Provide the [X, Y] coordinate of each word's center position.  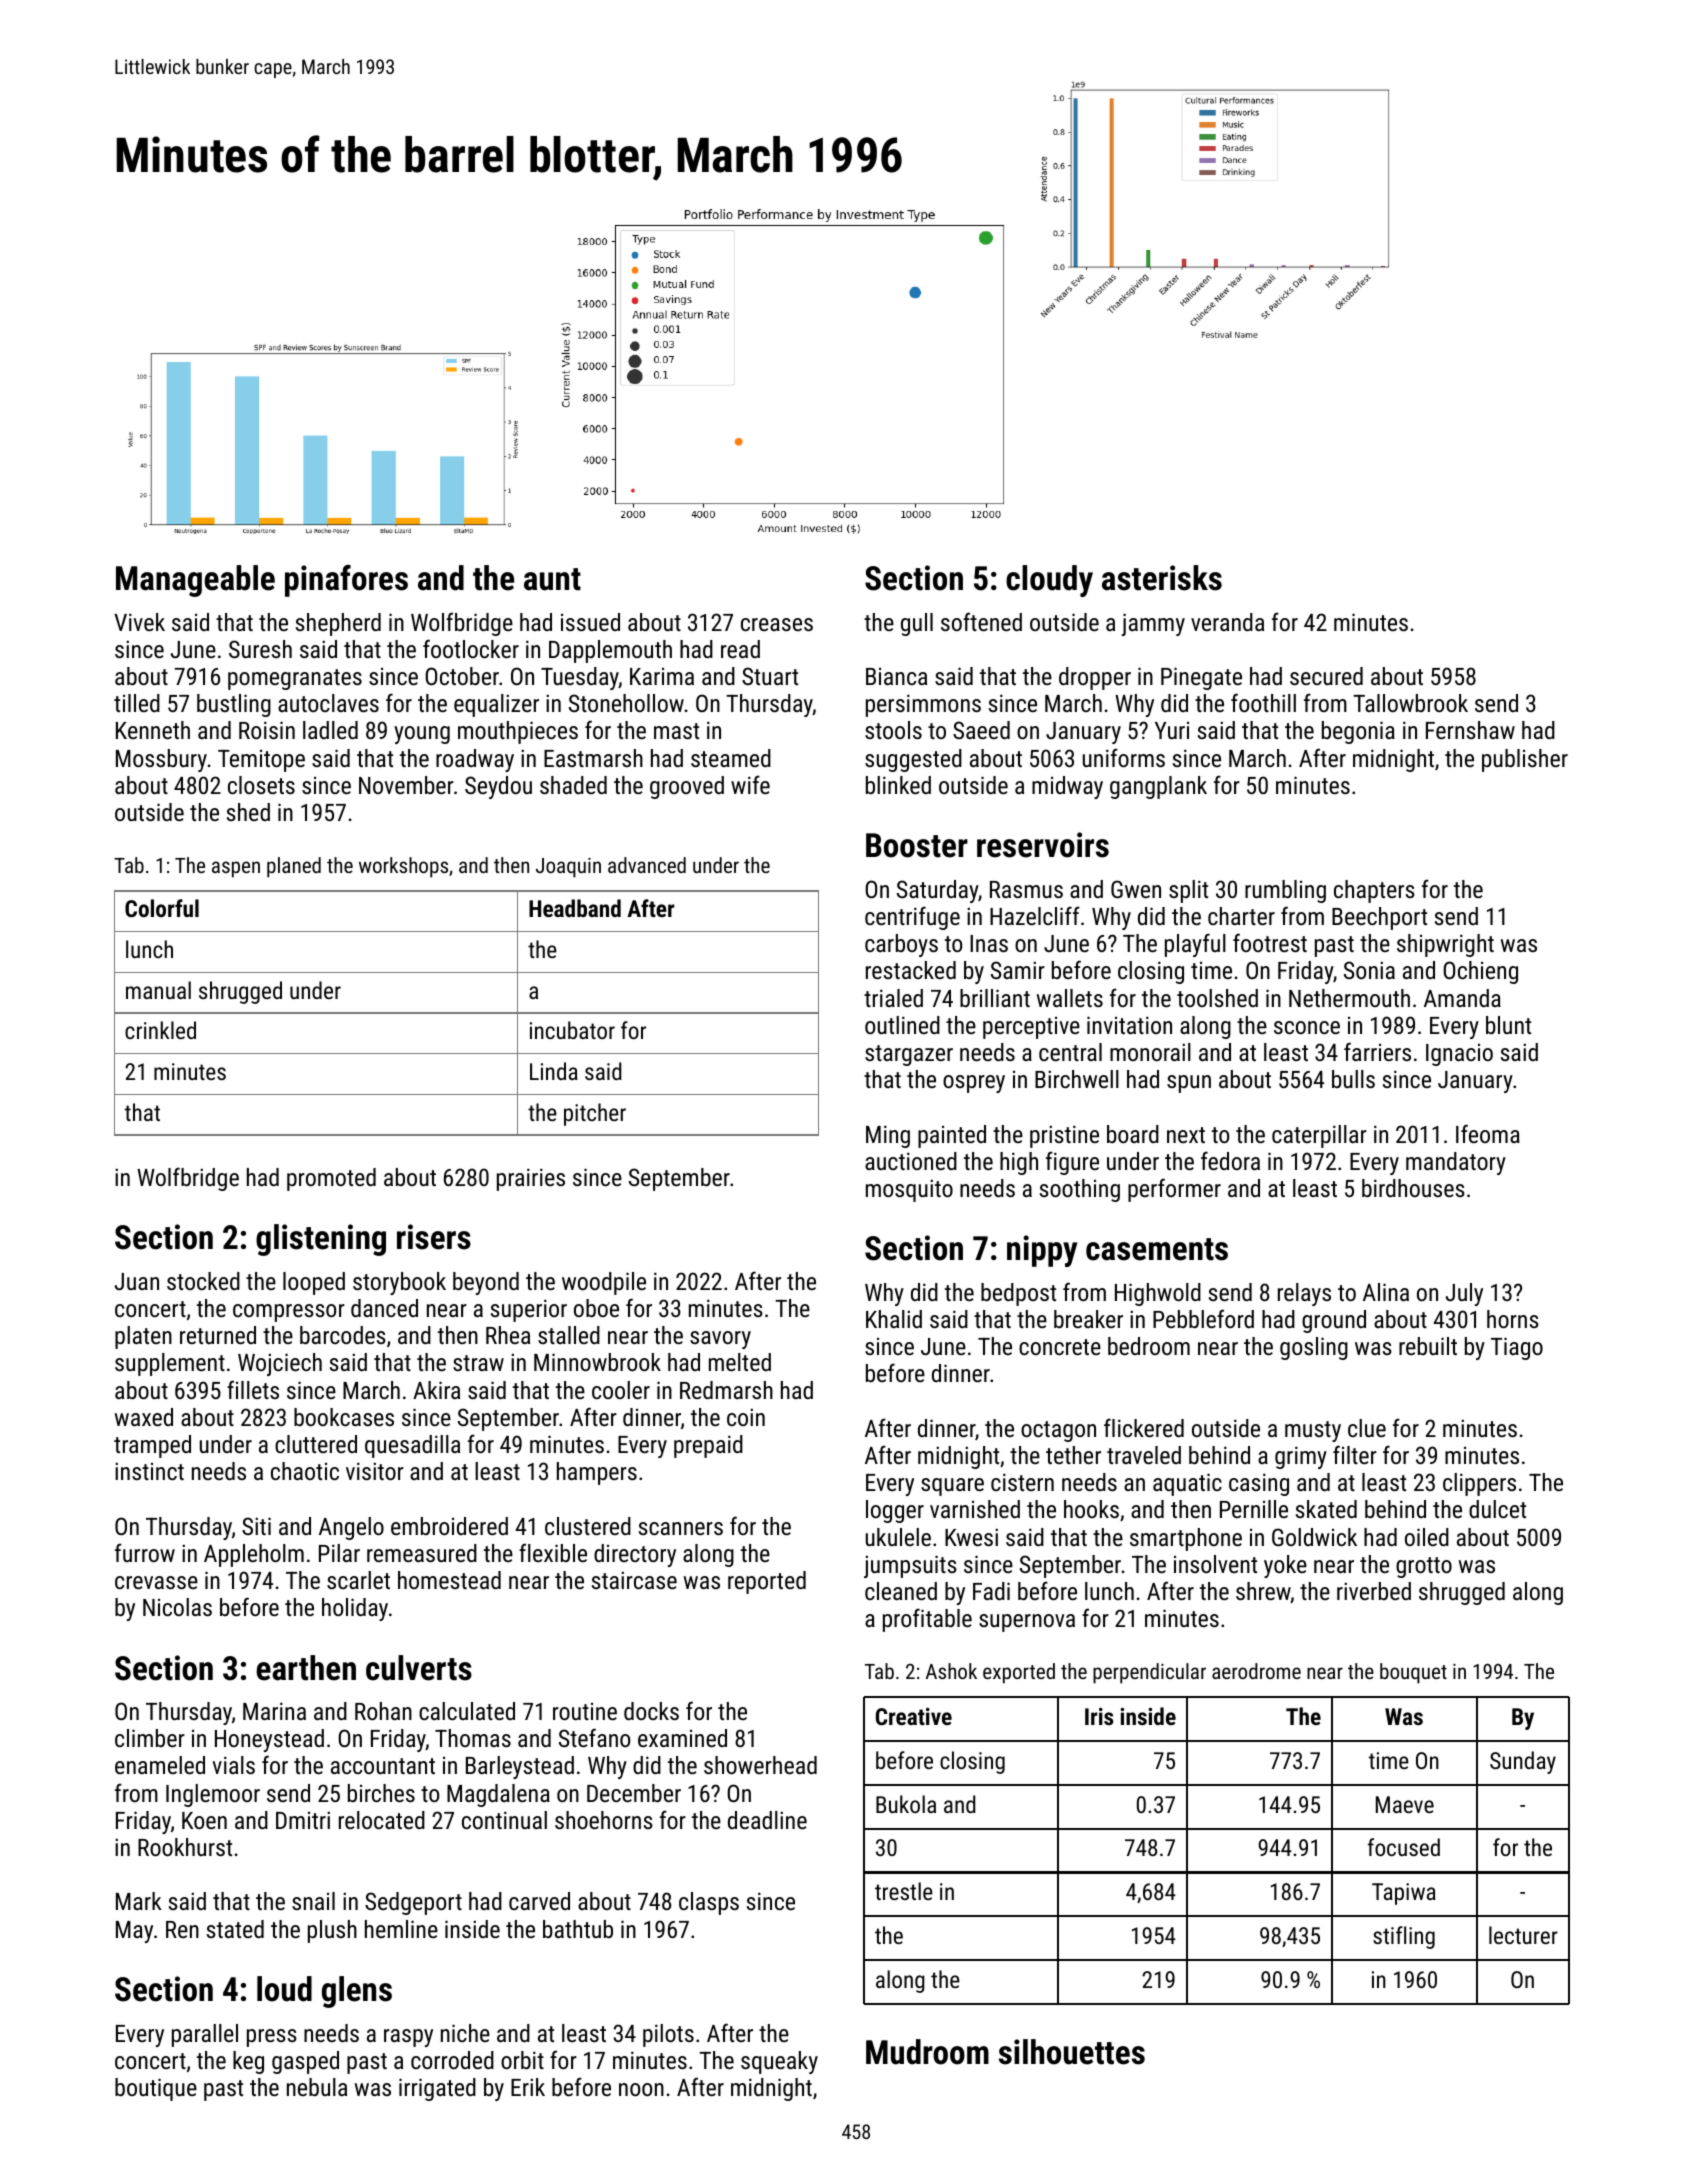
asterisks [1162, 578]
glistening [321, 1240]
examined [682, 1738]
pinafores [346, 581]
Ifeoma [1488, 1133]
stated [235, 1929]
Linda [554, 1071]
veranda [1227, 622]
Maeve [1405, 1804]
